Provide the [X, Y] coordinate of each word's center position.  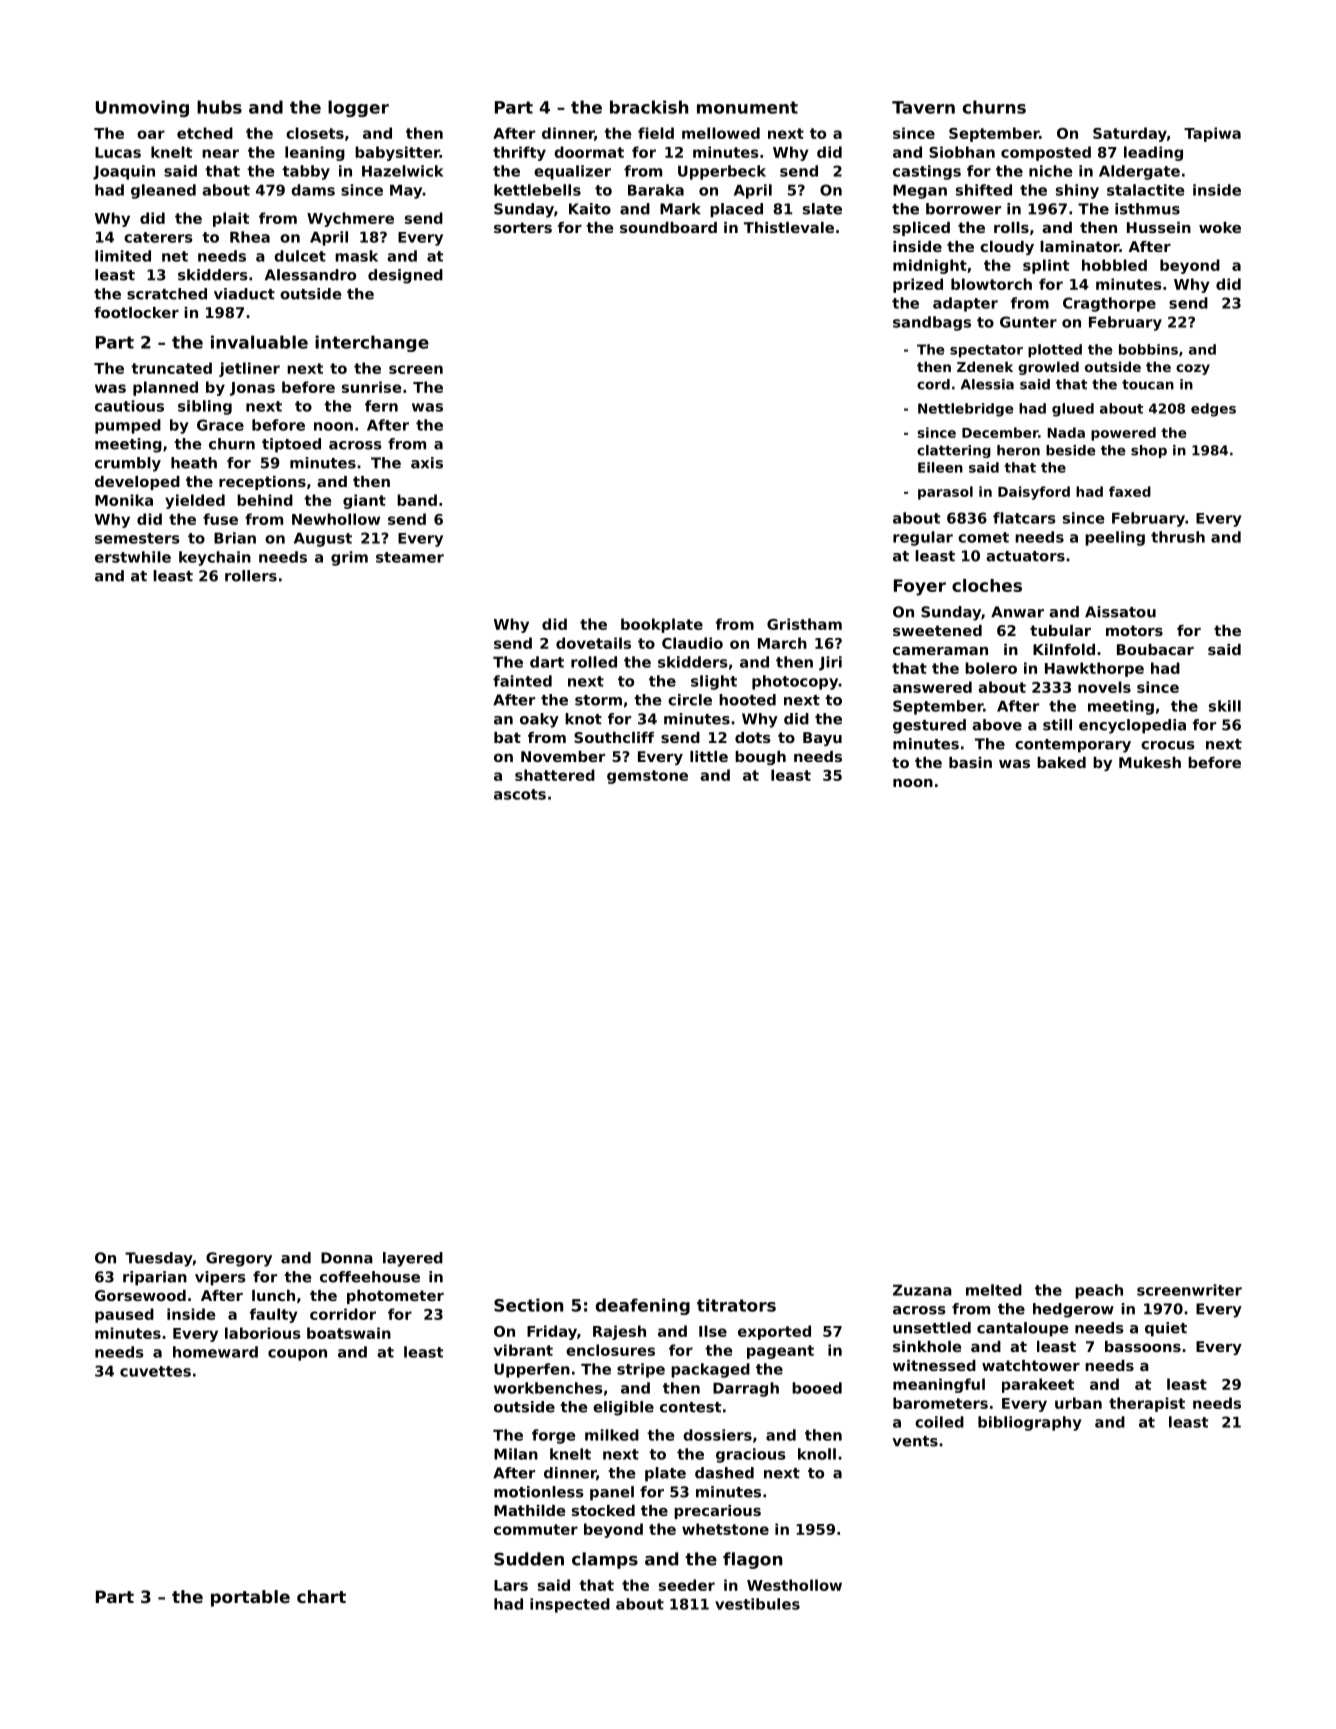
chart [321, 1596]
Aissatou [1120, 612]
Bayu [822, 739]
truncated [171, 368]
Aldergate [1139, 172]
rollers [251, 576]
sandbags [932, 323]
